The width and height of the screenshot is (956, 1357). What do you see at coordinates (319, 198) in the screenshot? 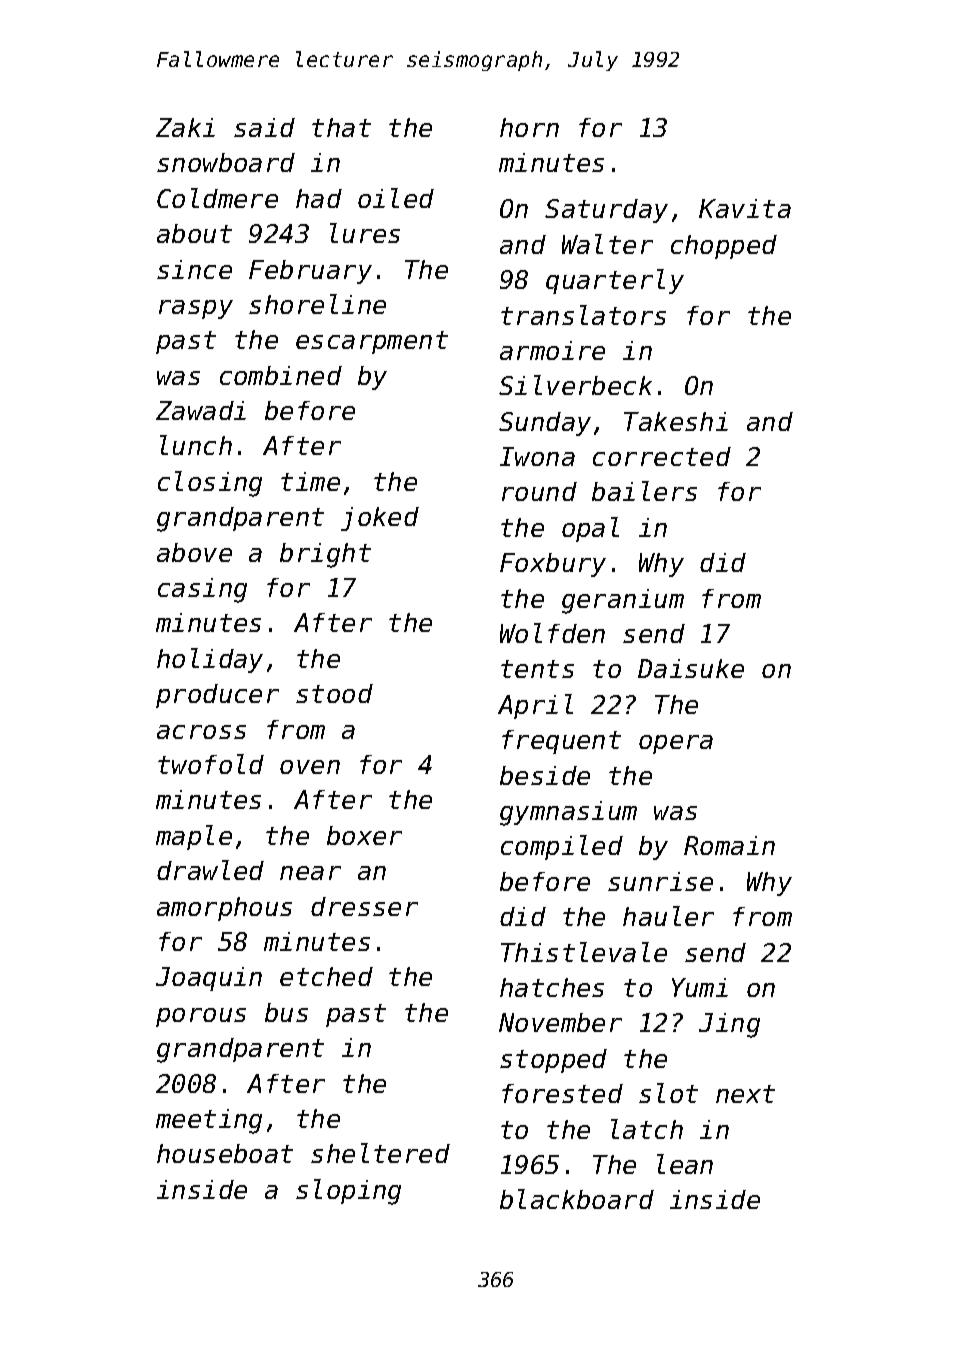
I see `had` at bounding box center [319, 198].
